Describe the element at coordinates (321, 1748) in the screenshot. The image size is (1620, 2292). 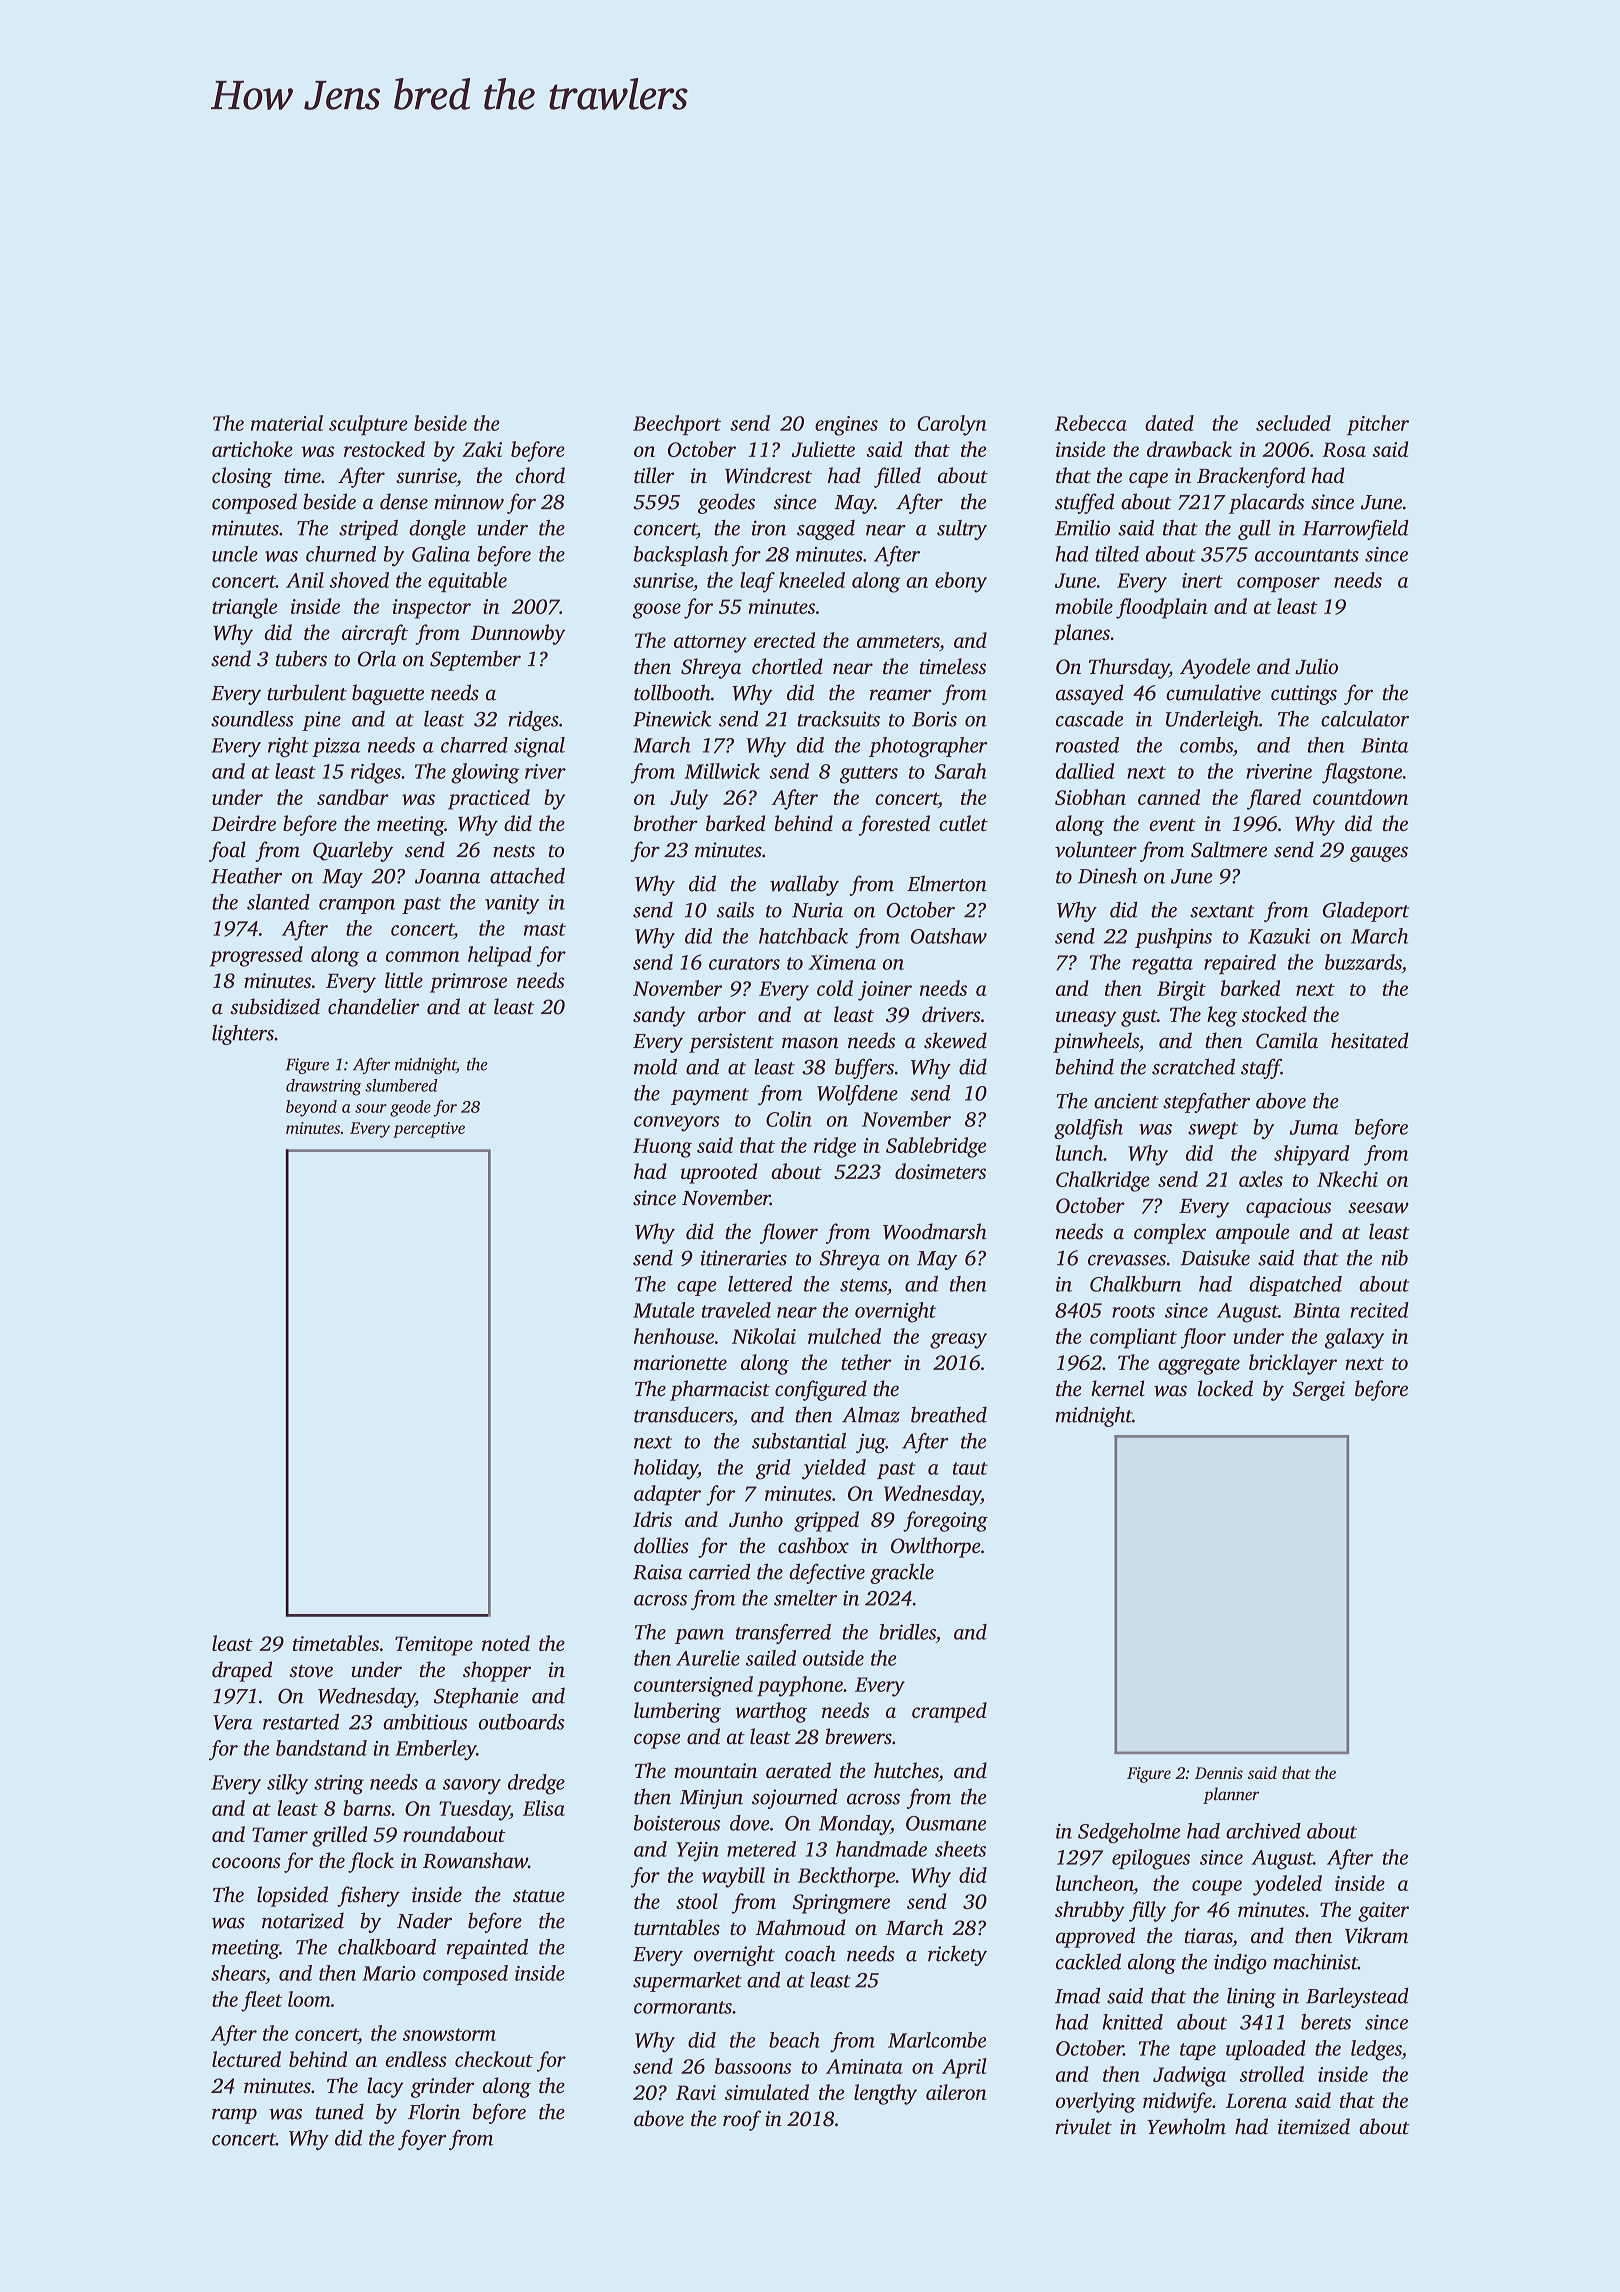
I see `bandstand` at that location.
